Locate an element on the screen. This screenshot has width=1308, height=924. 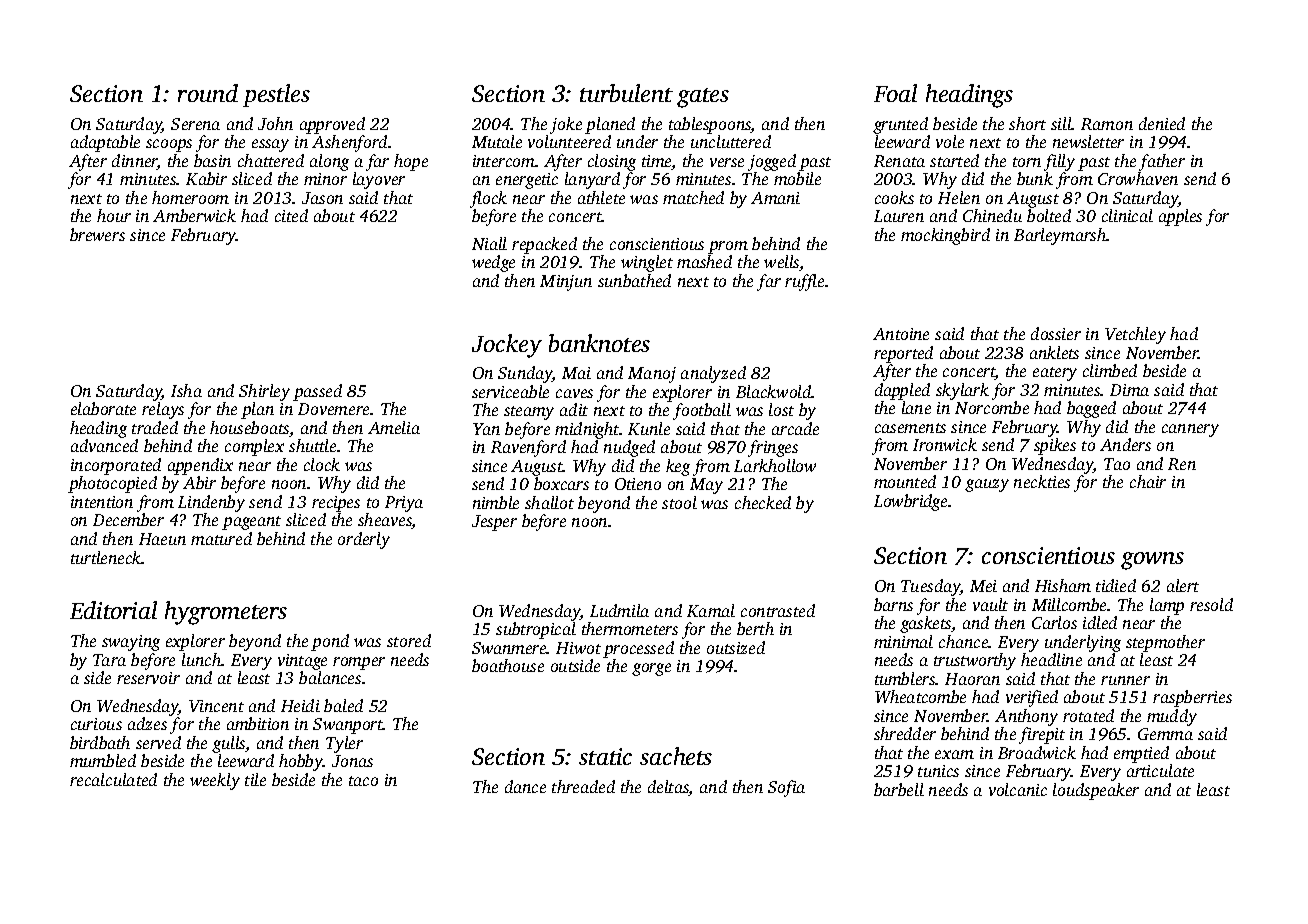
jogged is located at coordinates (772, 162).
